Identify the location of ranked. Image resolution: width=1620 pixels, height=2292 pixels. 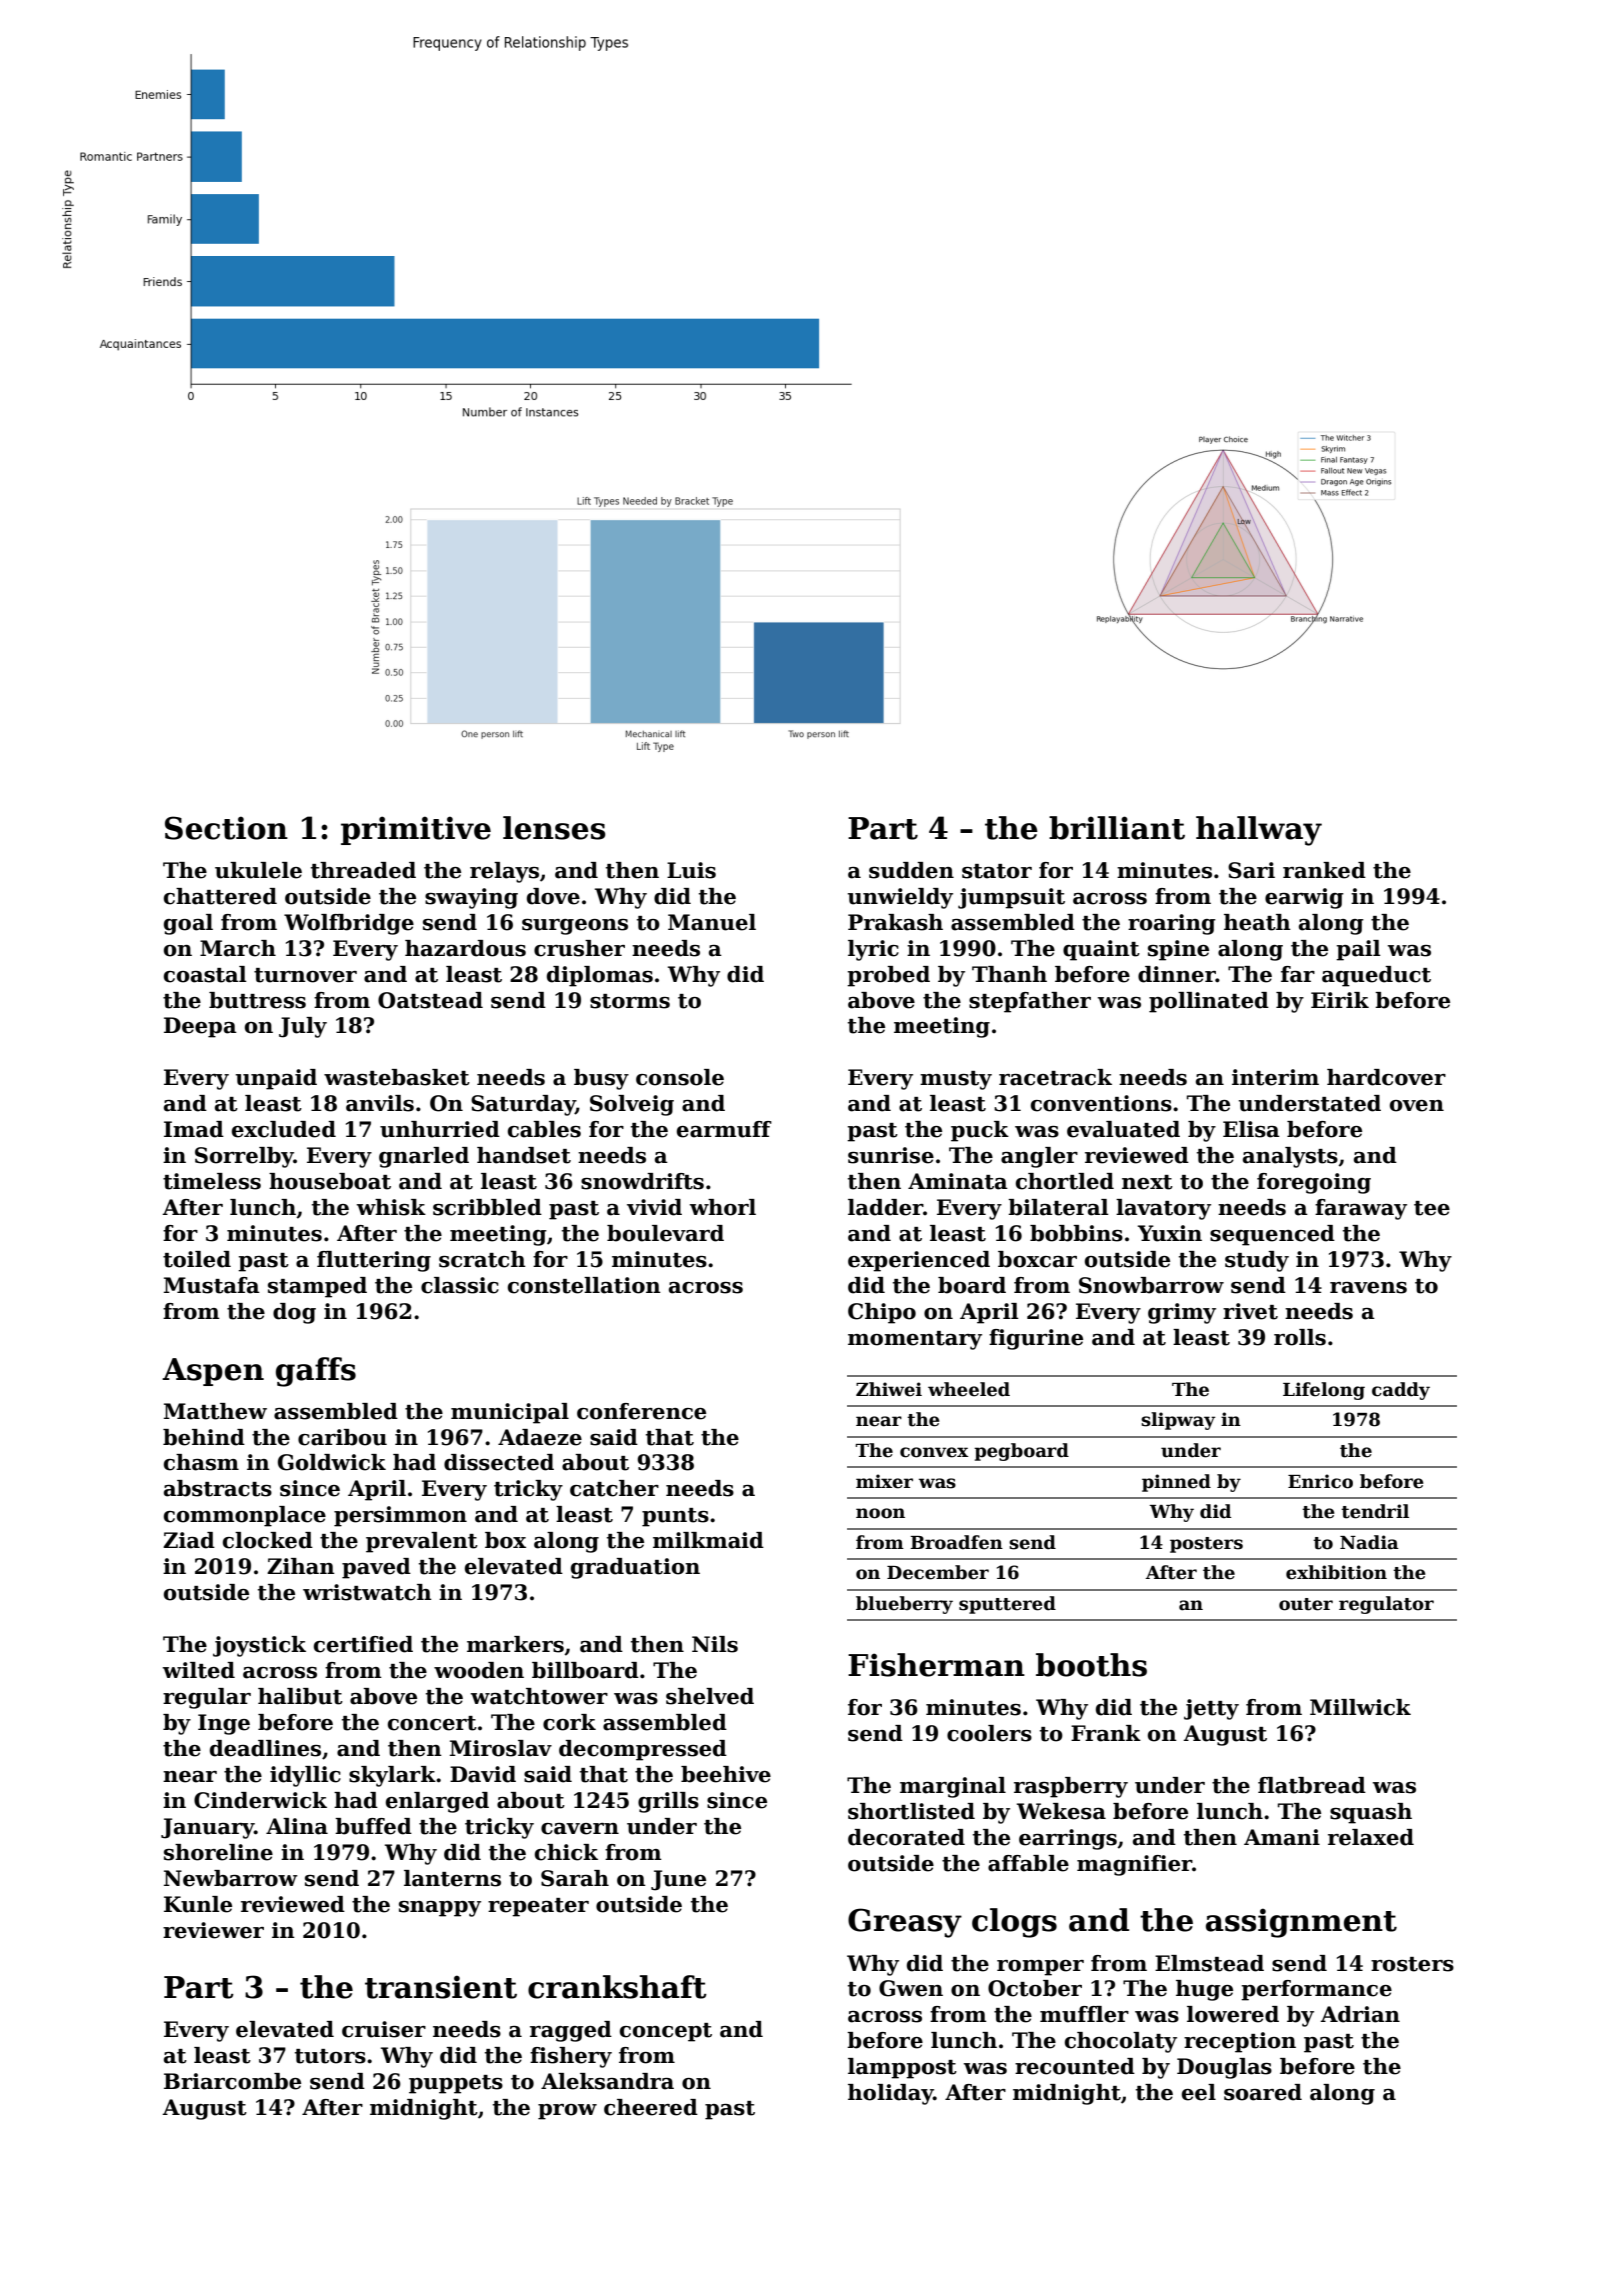
(1324, 870).
